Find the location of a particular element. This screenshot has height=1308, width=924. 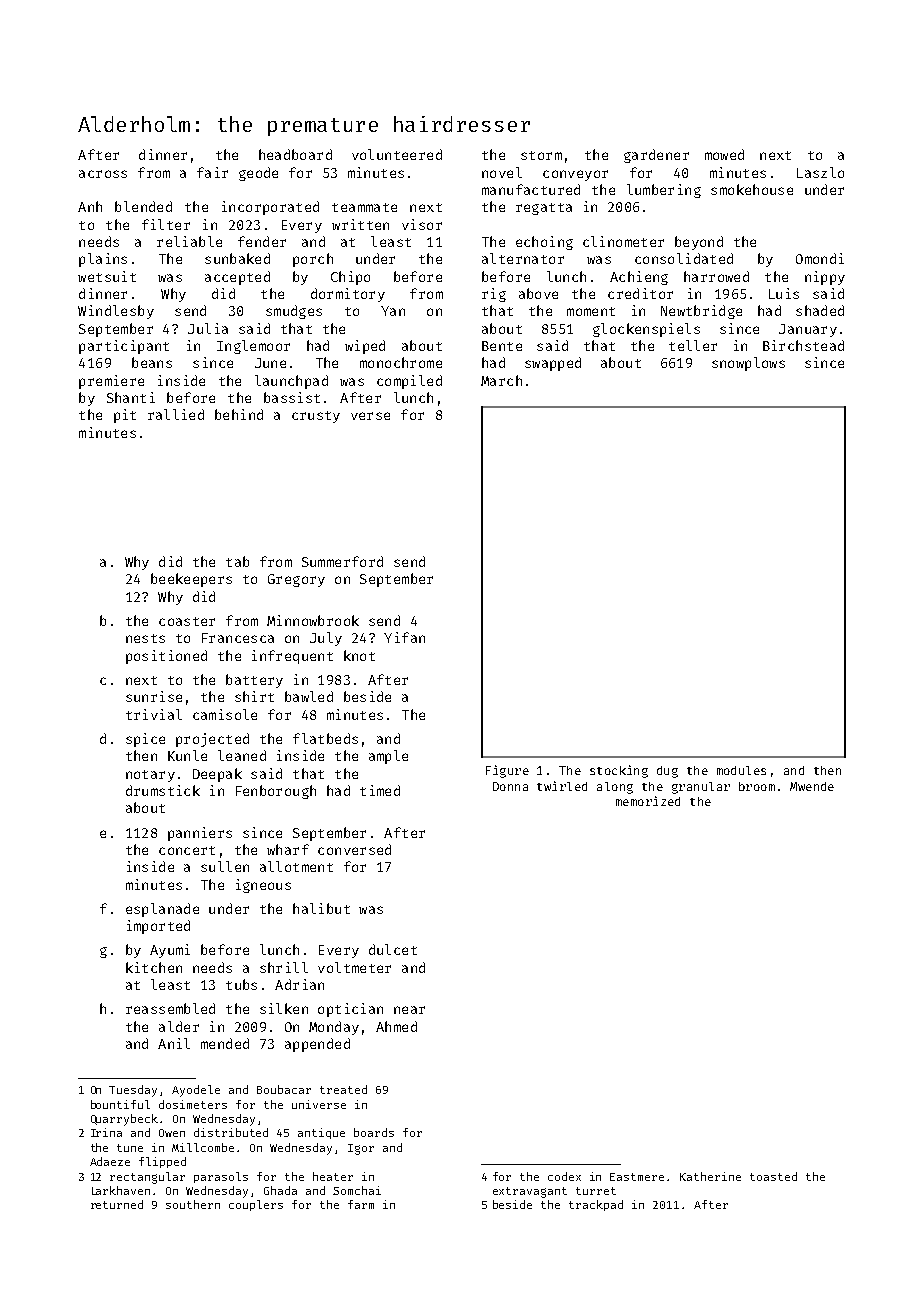

filter is located at coordinates (166, 224).
